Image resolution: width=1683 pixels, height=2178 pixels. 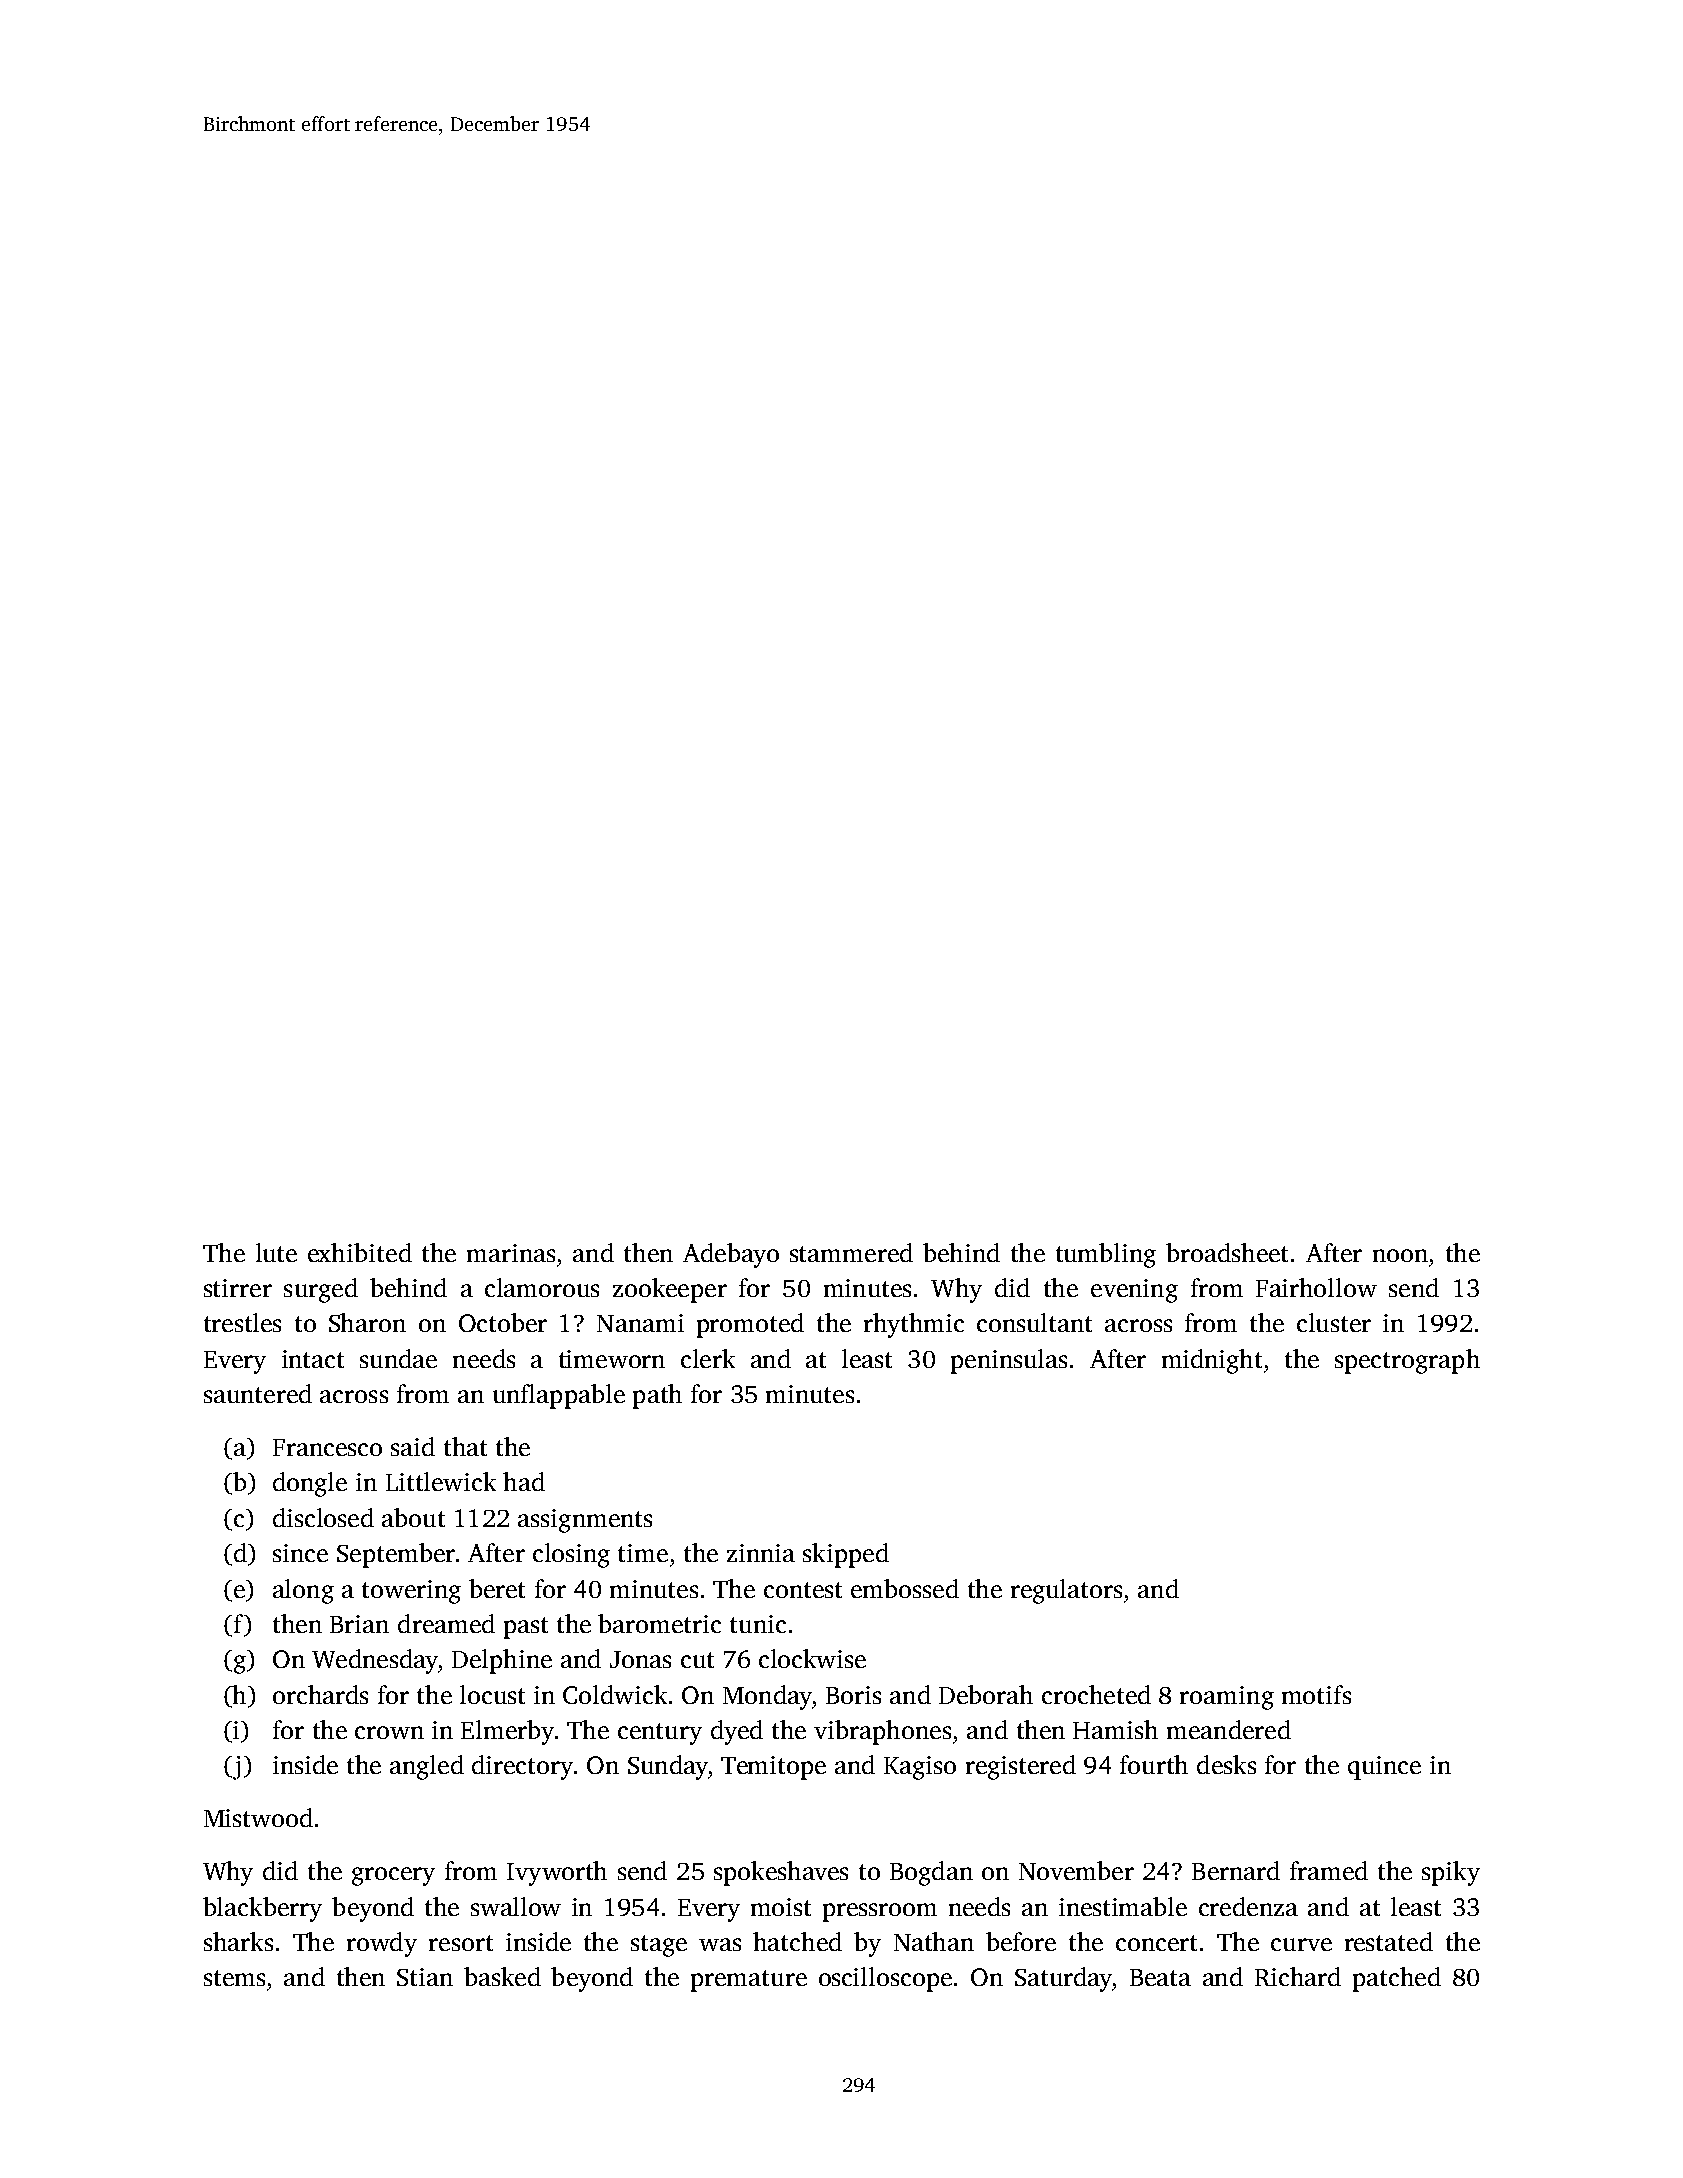 I want to click on Beata, so click(x=1160, y=1977).
